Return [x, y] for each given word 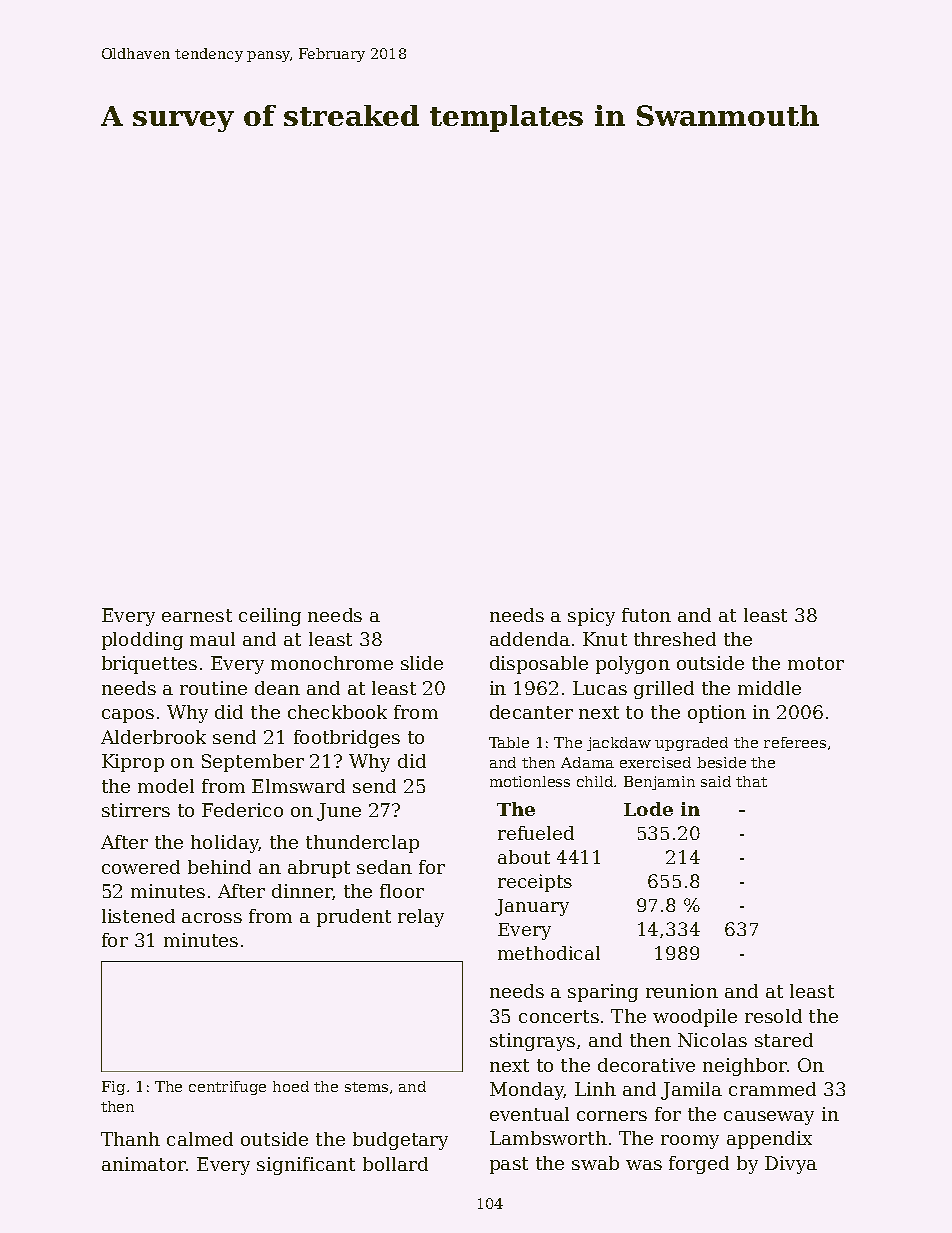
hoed [291, 1086]
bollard [395, 1164]
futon [646, 615]
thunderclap [362, 844]
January [532, 907]
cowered [141, 867]
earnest [197, 615]
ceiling [270, 617]
